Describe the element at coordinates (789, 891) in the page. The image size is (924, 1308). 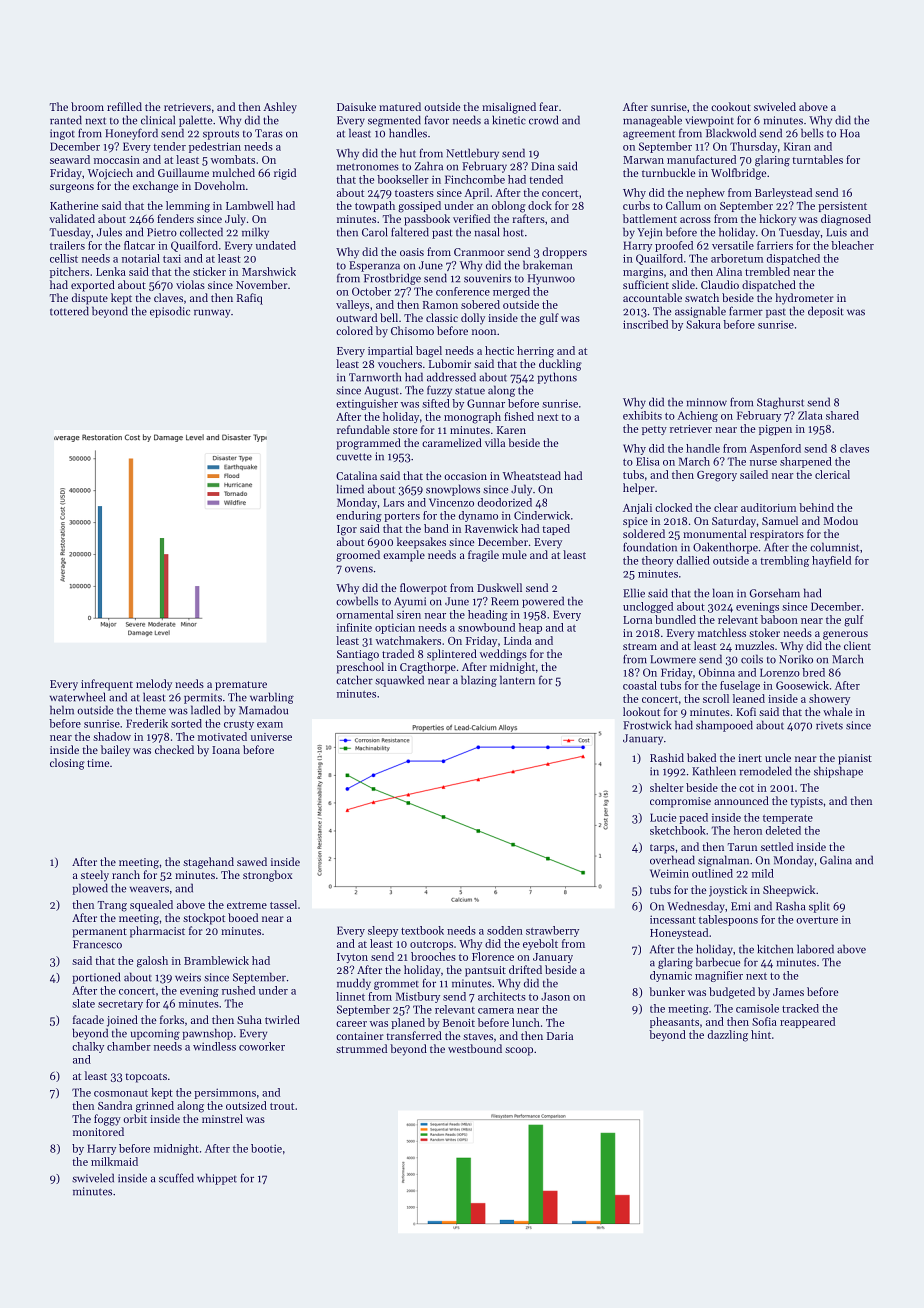
I see `Sheepwick` at that location.
